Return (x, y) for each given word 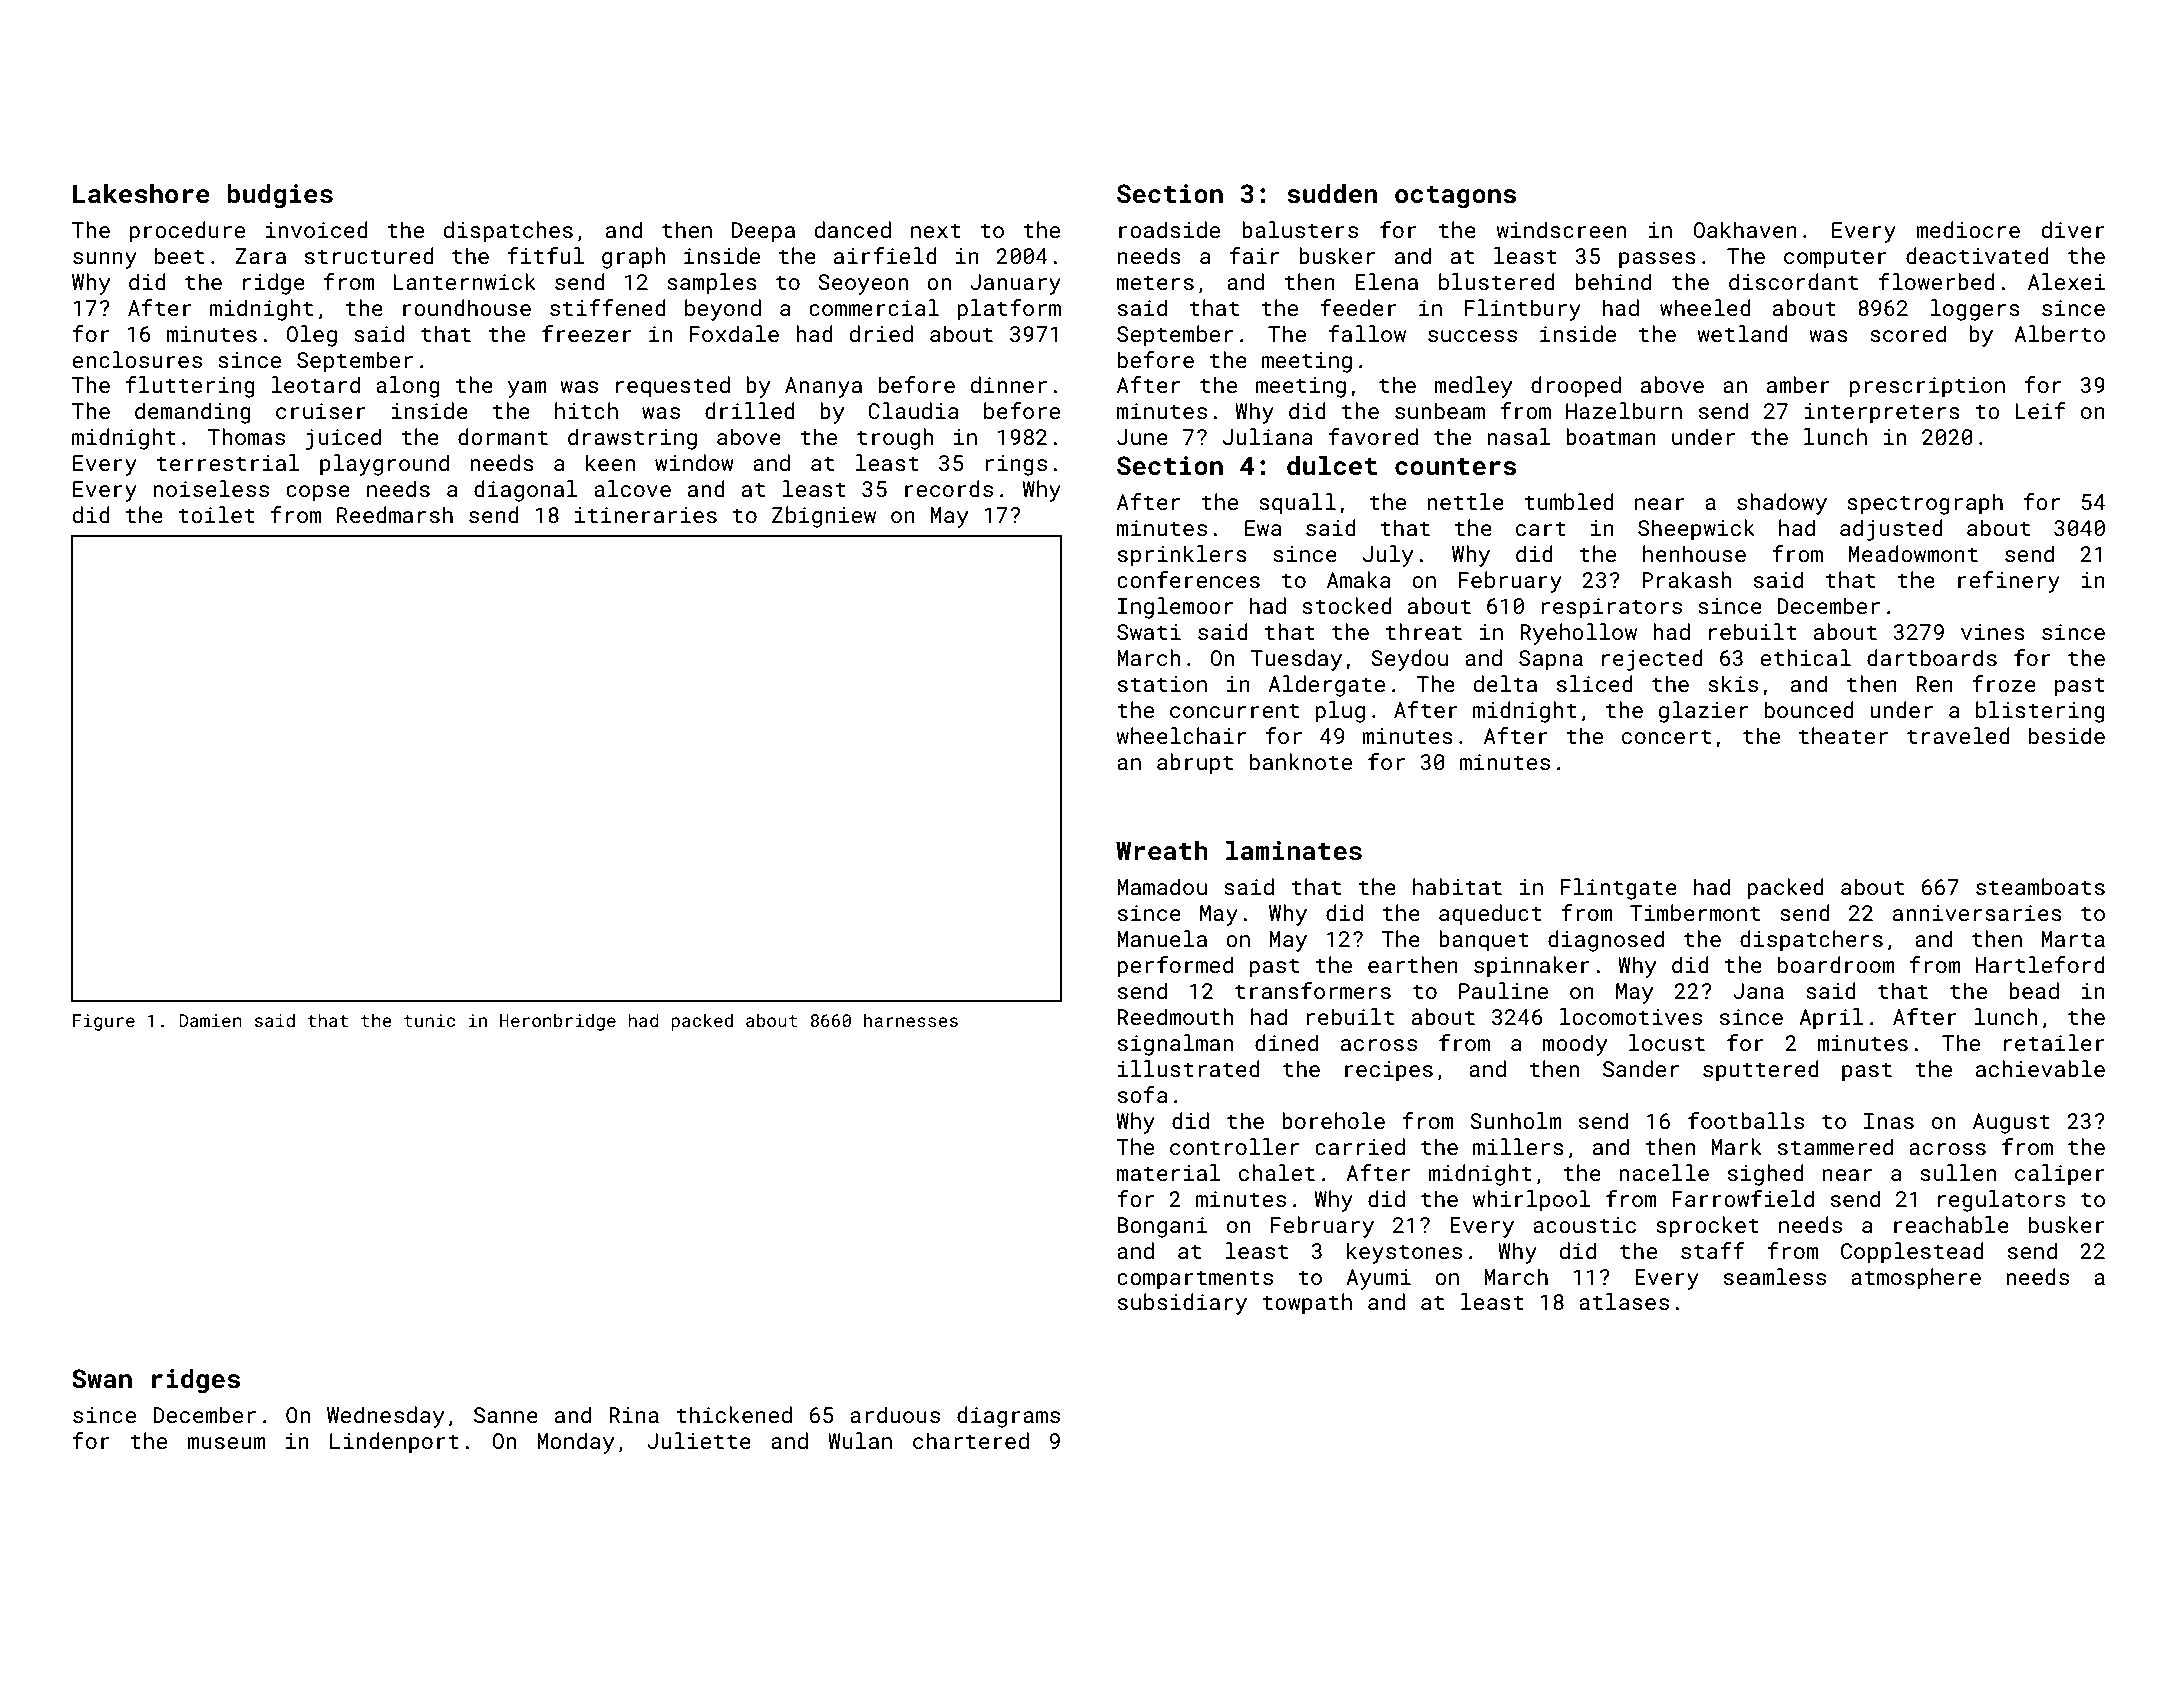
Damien (210, 1020)
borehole (1333, 1120)
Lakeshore (141, 193)
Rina (634, 1415)
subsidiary (1182, 1304)
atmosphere (1916, 1279)
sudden (1332, 193)
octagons (1455, 197)
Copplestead (1912, 1253)
